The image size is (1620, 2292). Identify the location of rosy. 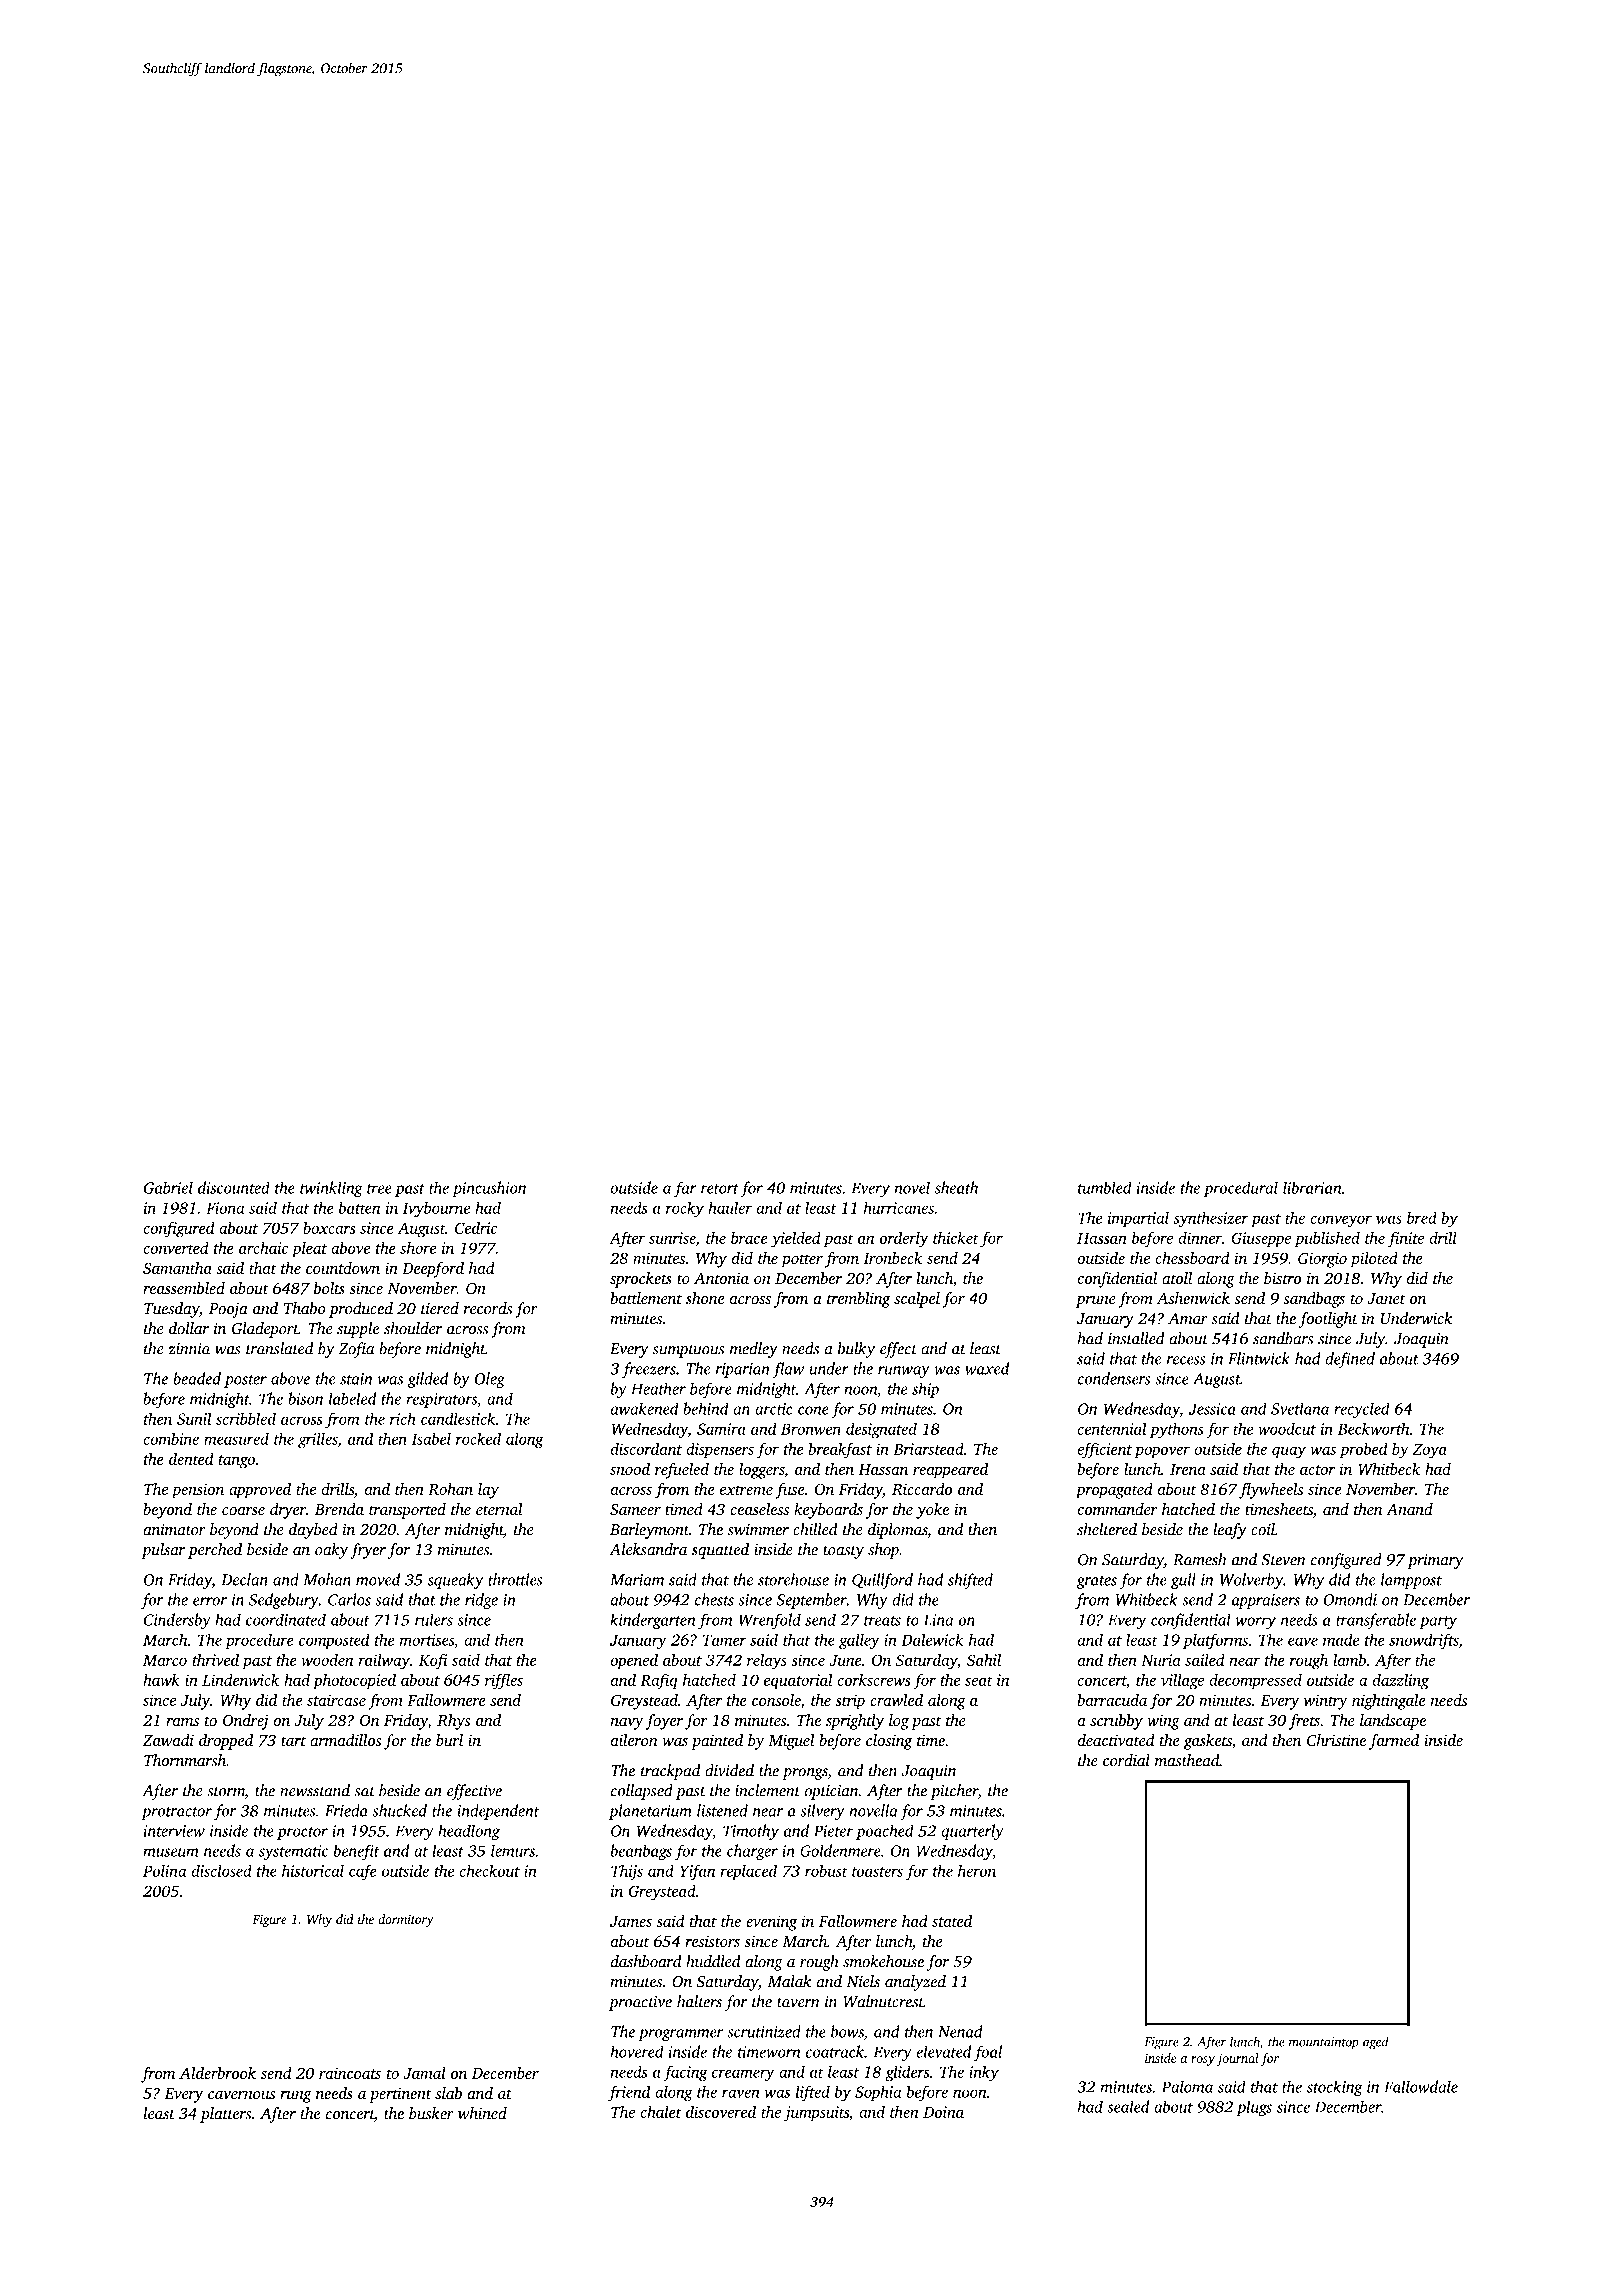
(1203, 2061).
